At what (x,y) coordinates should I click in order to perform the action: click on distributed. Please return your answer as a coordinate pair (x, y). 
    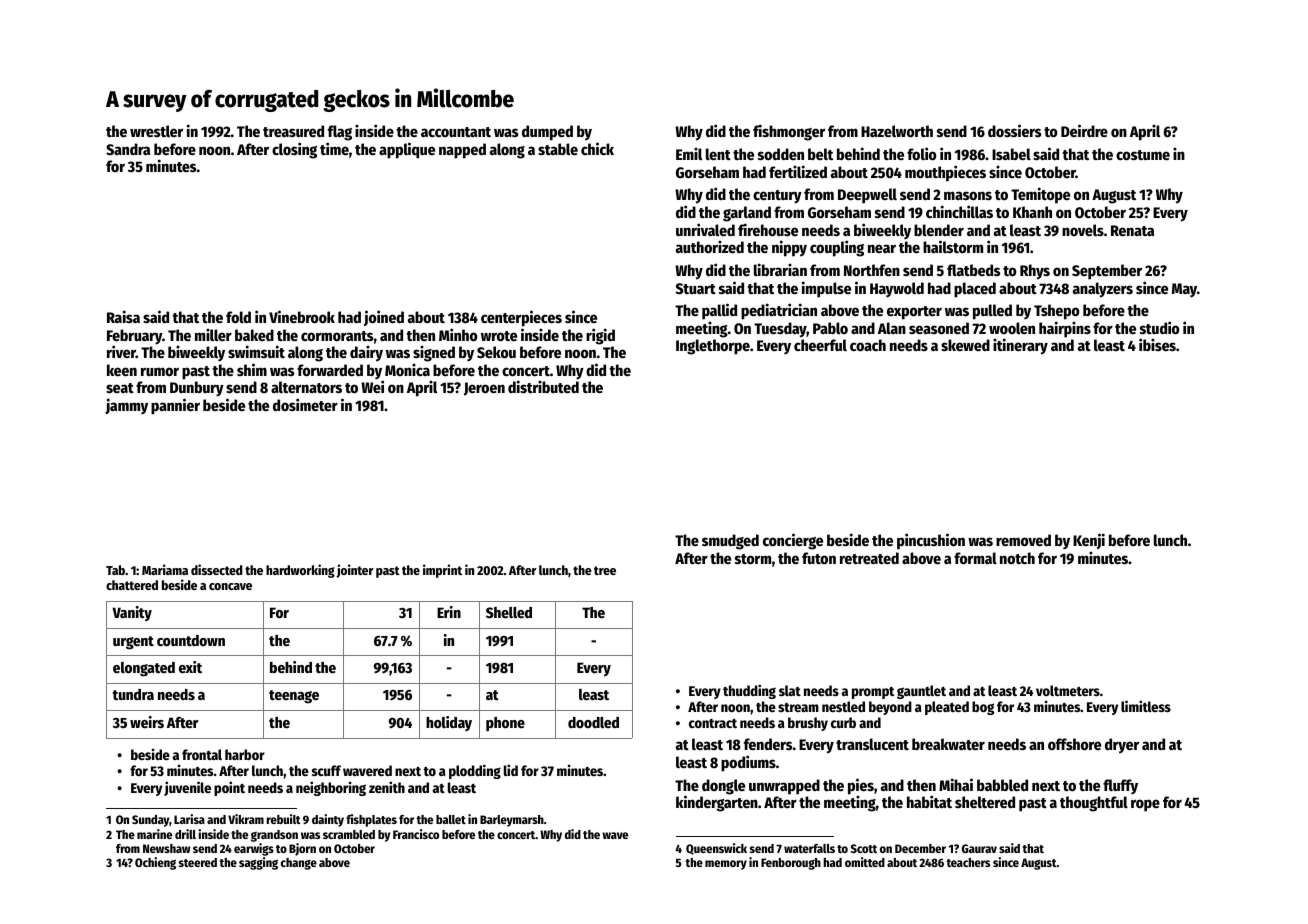
    Looking at the image, I should click on (543, 387).
